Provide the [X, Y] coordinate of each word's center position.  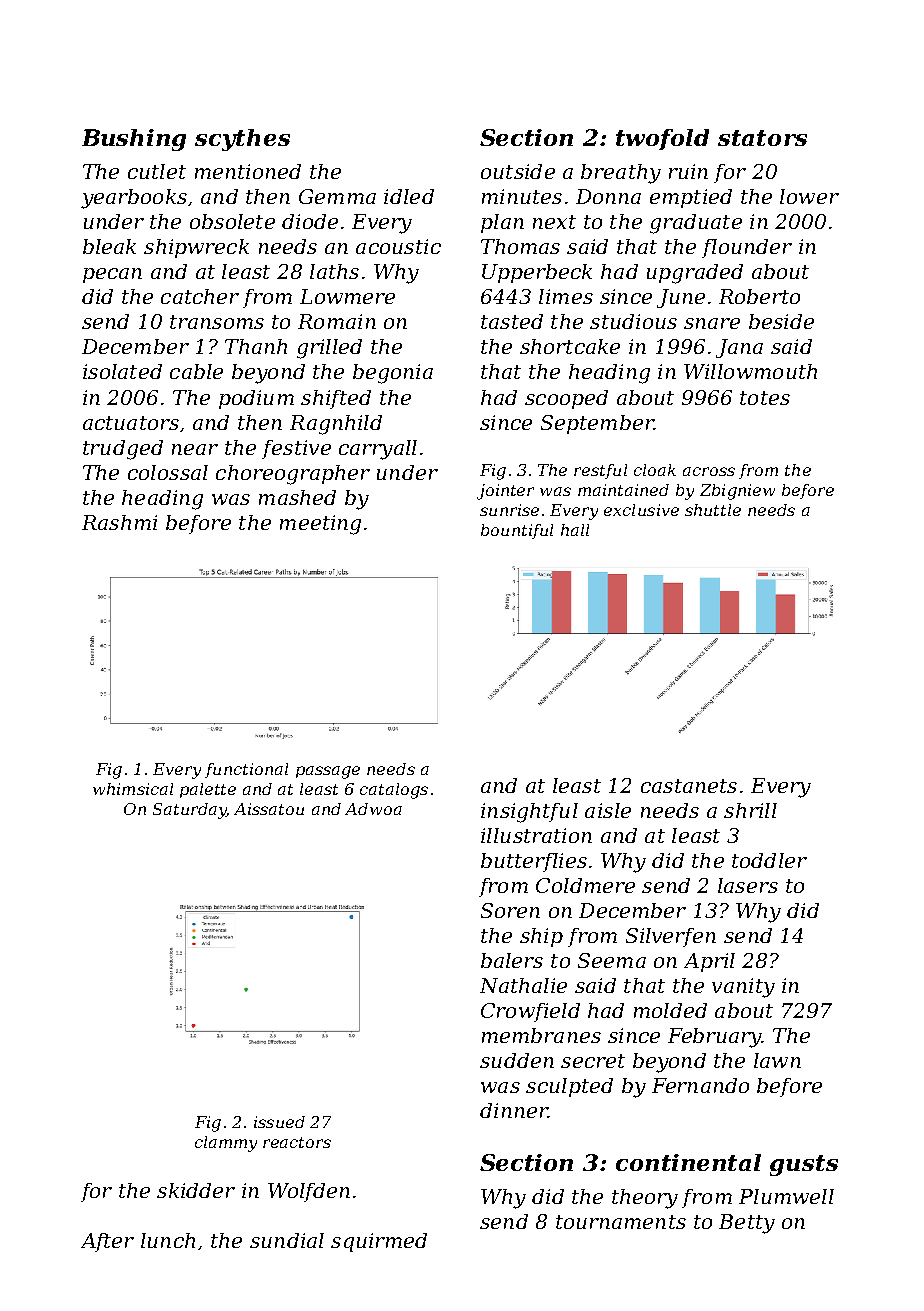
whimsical [133, 789]
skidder [196, 1190]
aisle [608, 810]
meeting [320, 525]
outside [518, 171]
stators [762, 138]
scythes [242, 140]
